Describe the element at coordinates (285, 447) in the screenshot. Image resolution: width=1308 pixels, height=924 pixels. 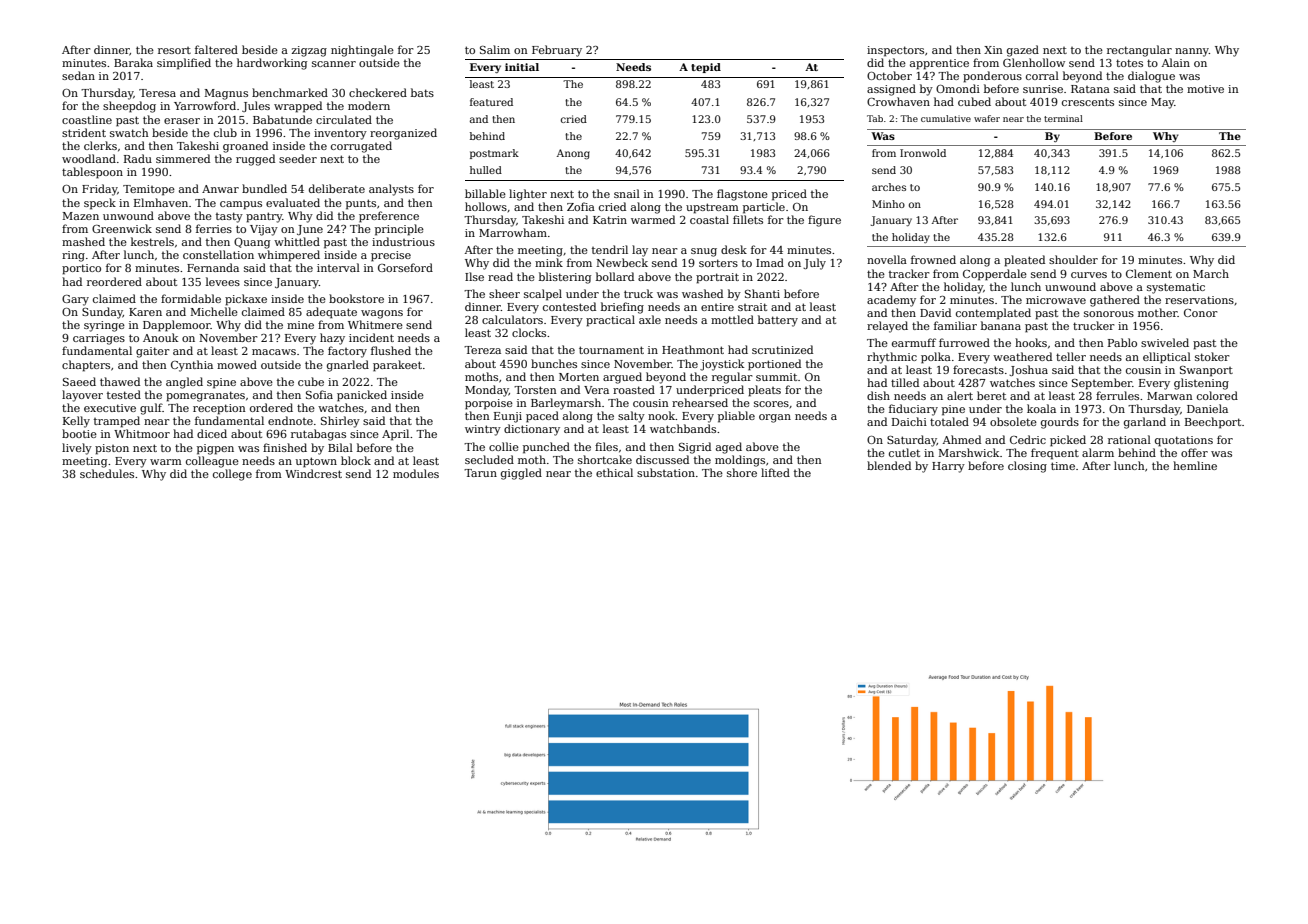
I see `finished` at that location.
